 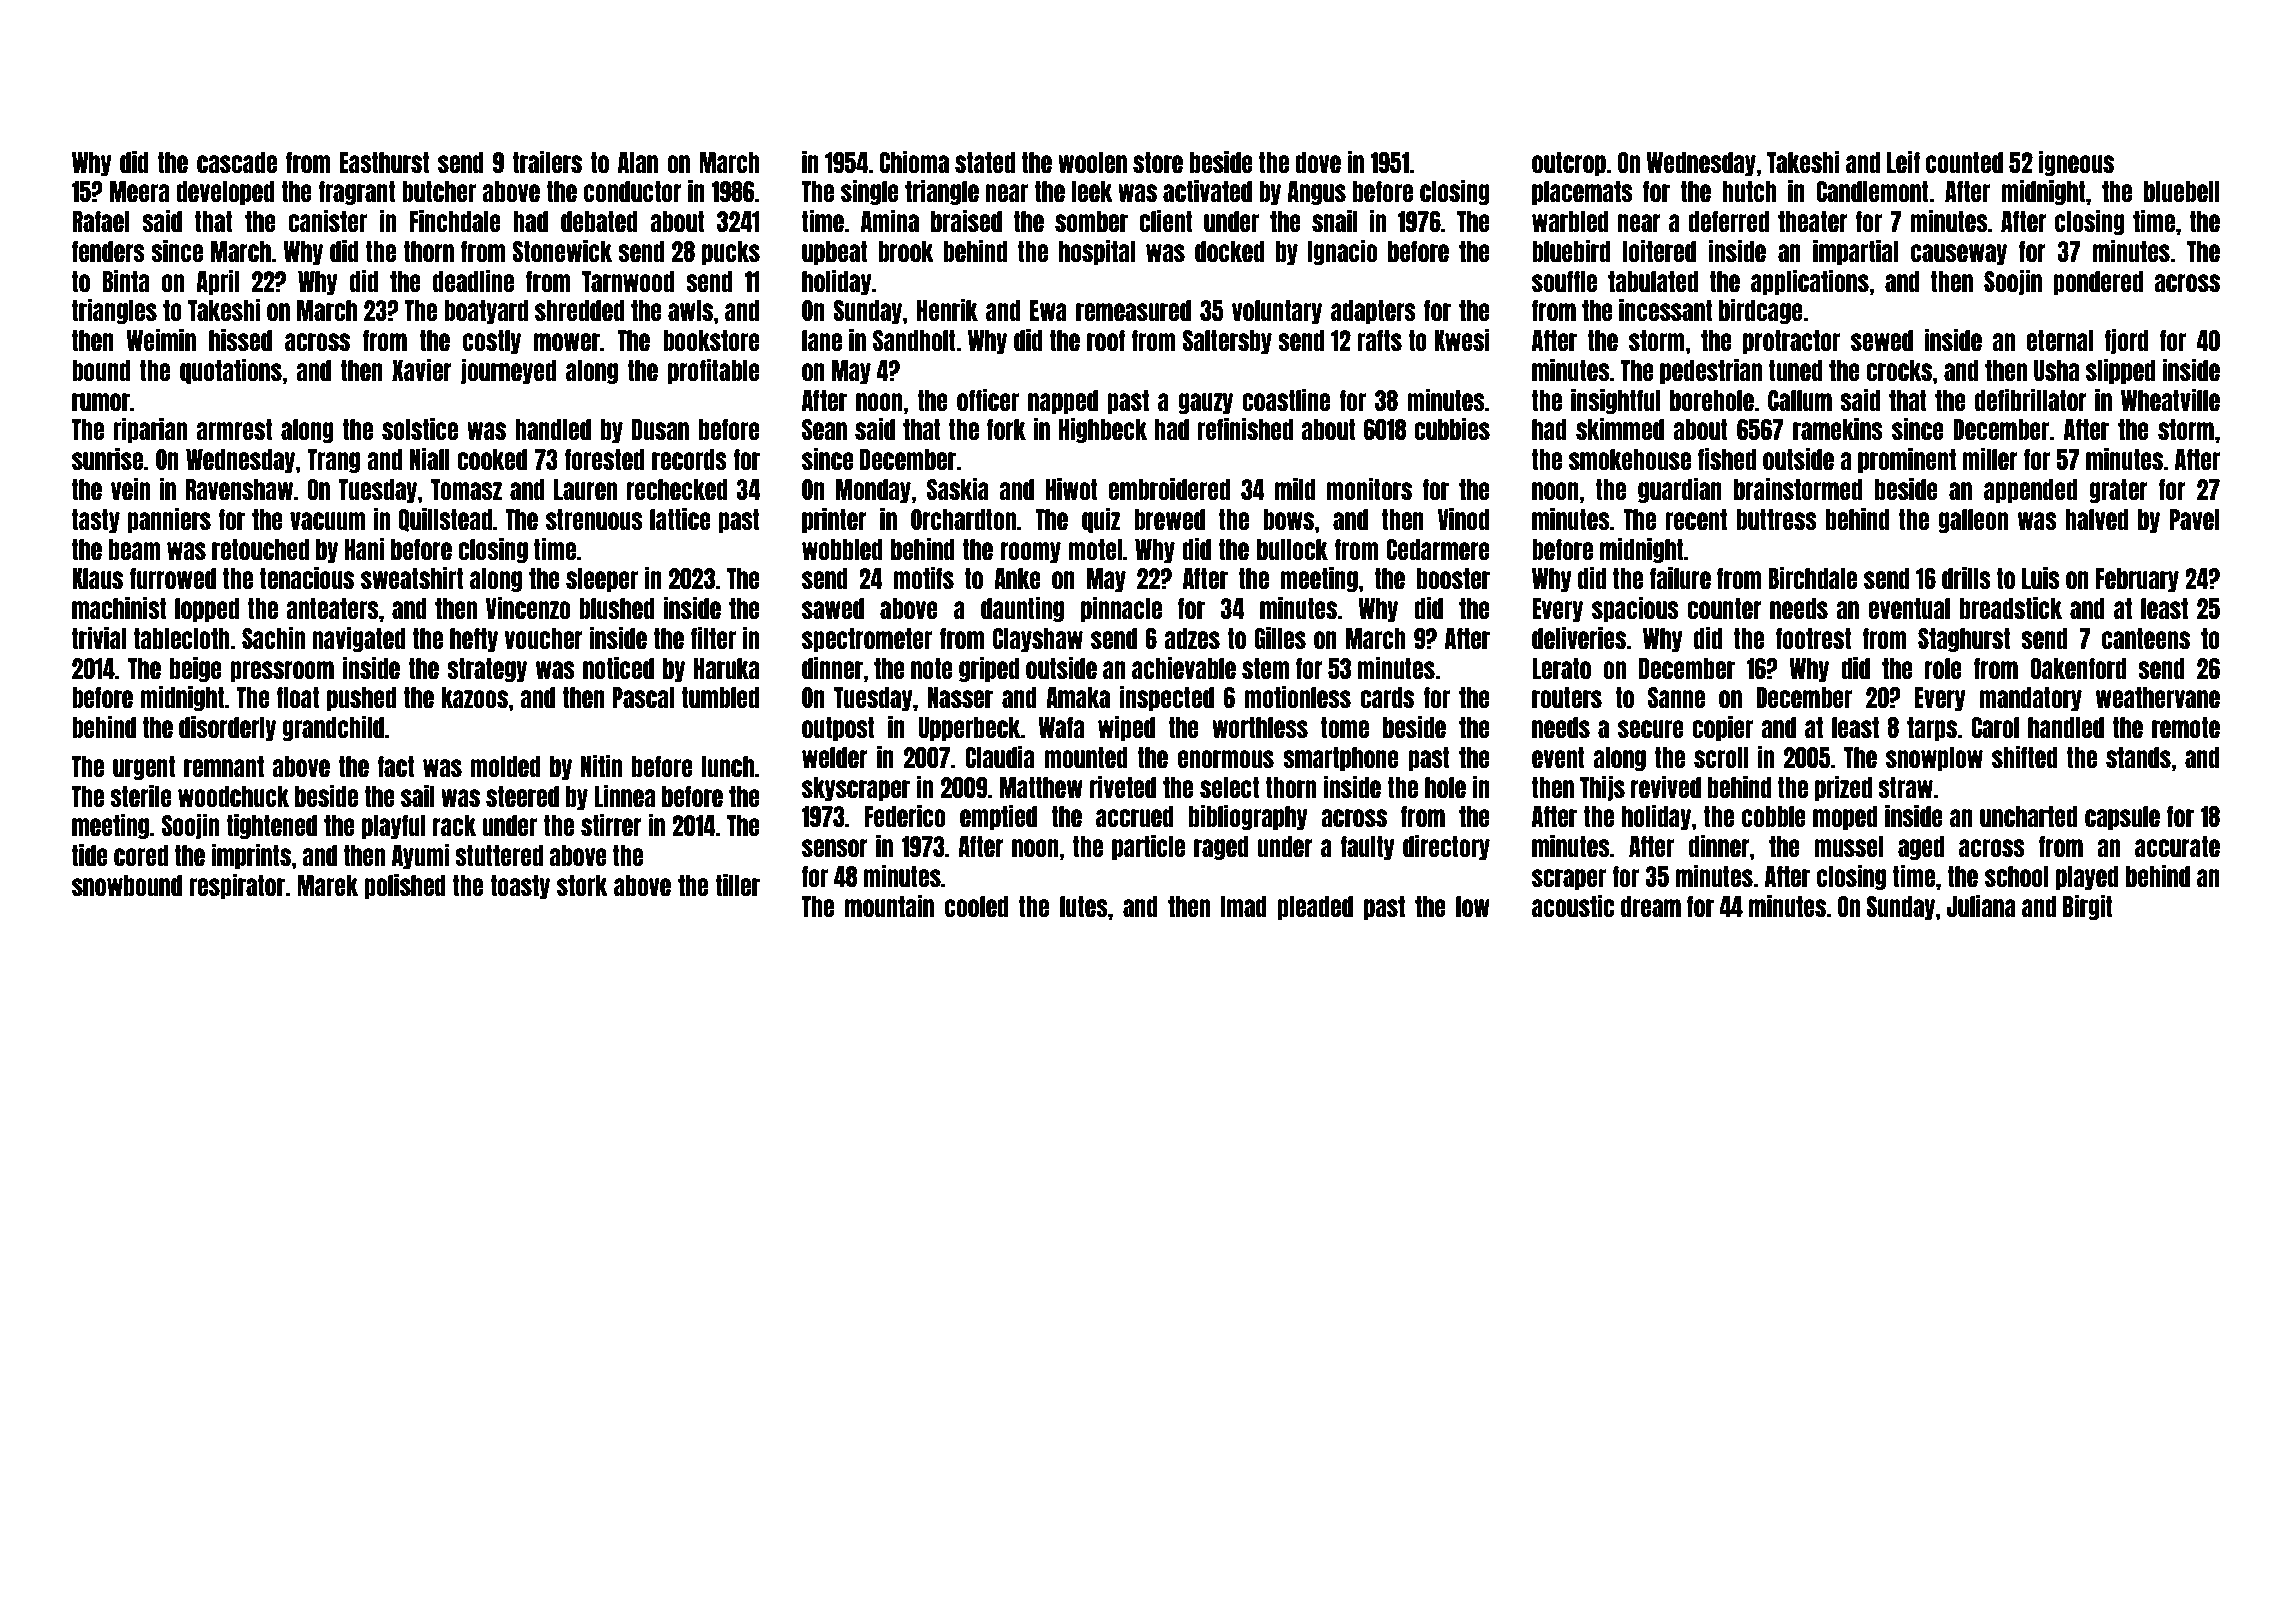 I want to click on Luis, so click(x=2041, y=577).
